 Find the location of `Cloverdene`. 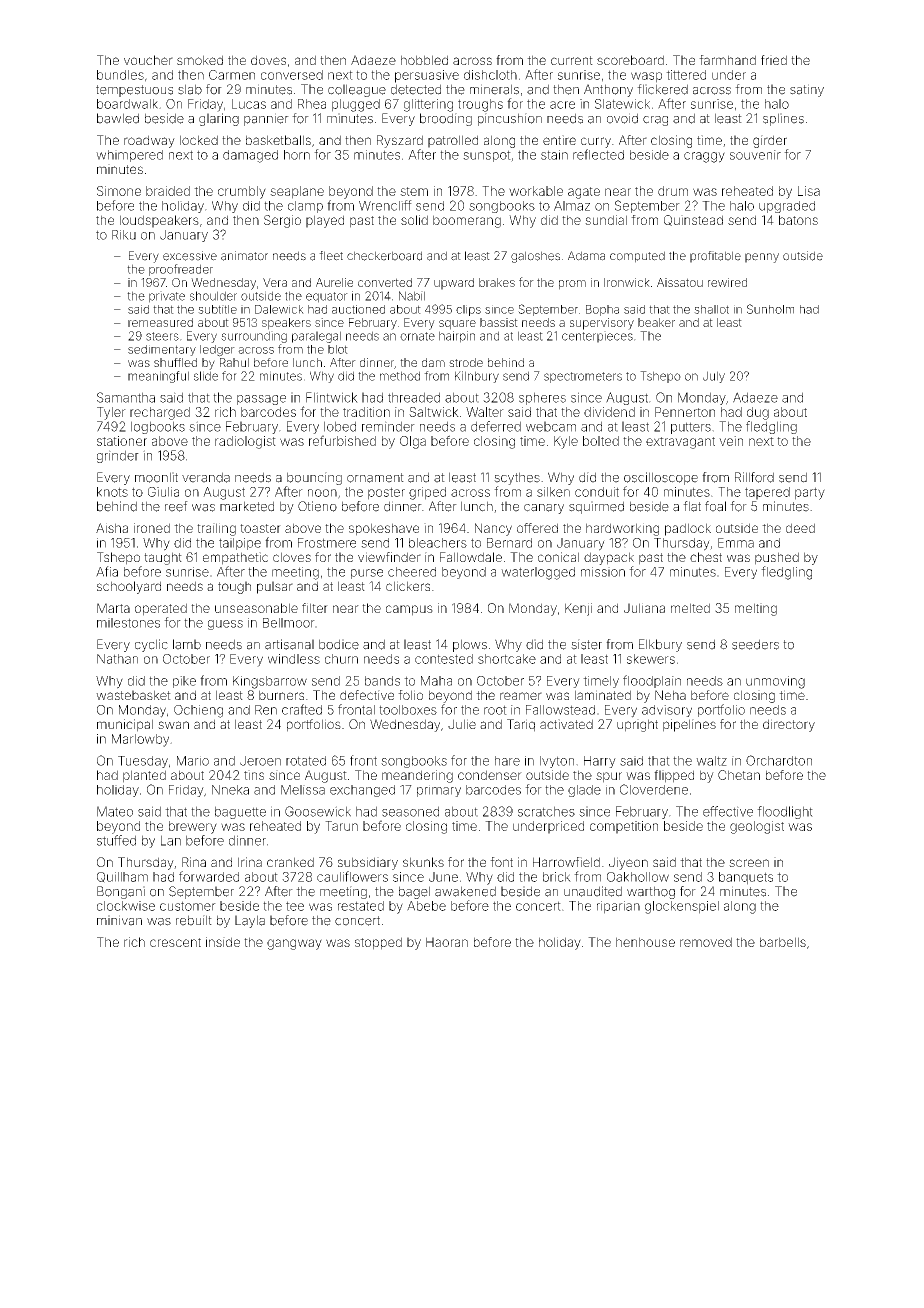

Cloverdene is located at coordinates (654, 789).
